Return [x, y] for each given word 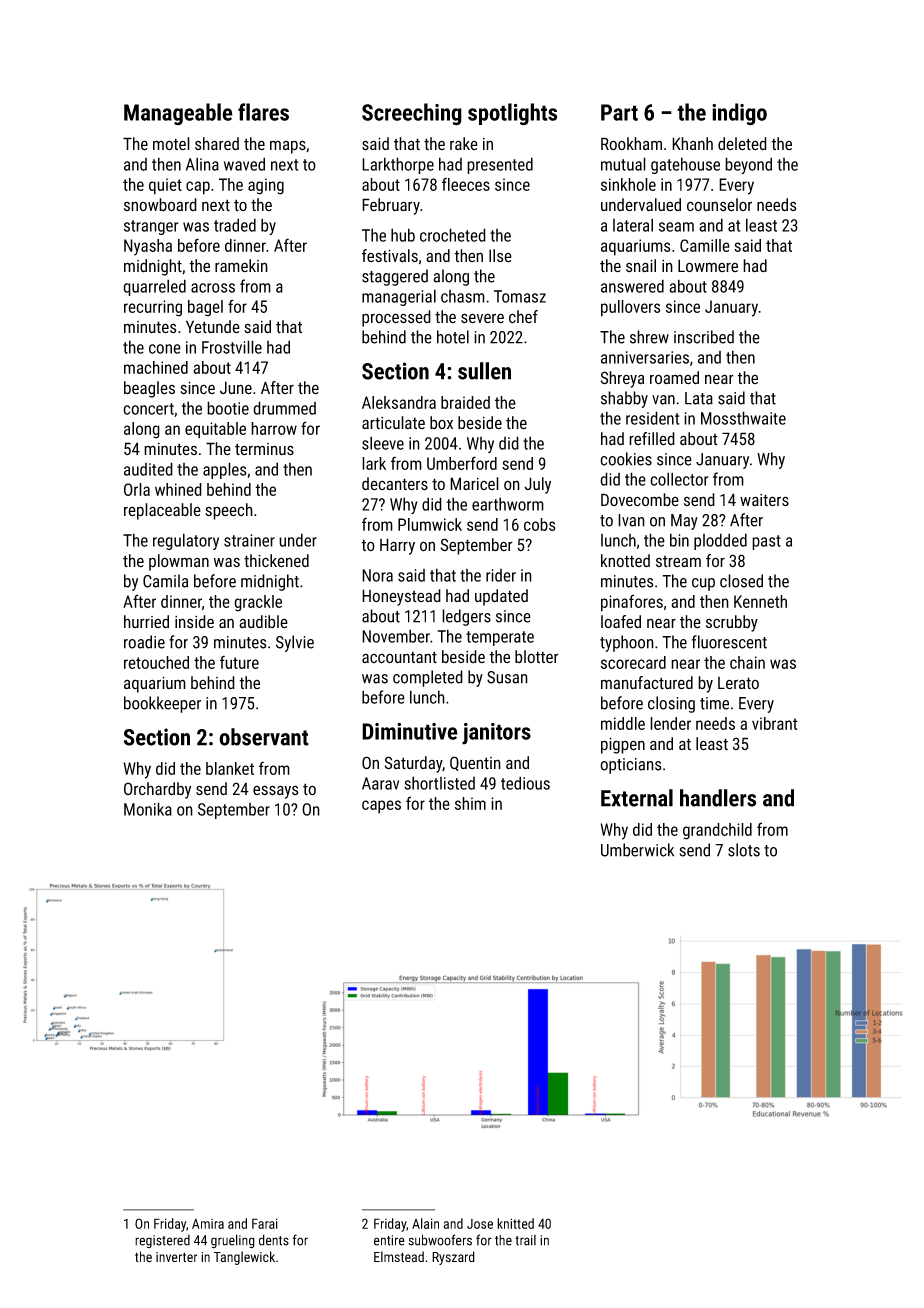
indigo [739, 114]
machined [156, 367]
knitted [515, 1223]
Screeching [412, 114]
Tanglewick [244, 1258]
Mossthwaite [743, 418]
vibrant [775, 723]
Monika [148, 809]
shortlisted [439, 783]
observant [264, 737]
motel [171, 143]
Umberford [462, 463]
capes [381, 807]
